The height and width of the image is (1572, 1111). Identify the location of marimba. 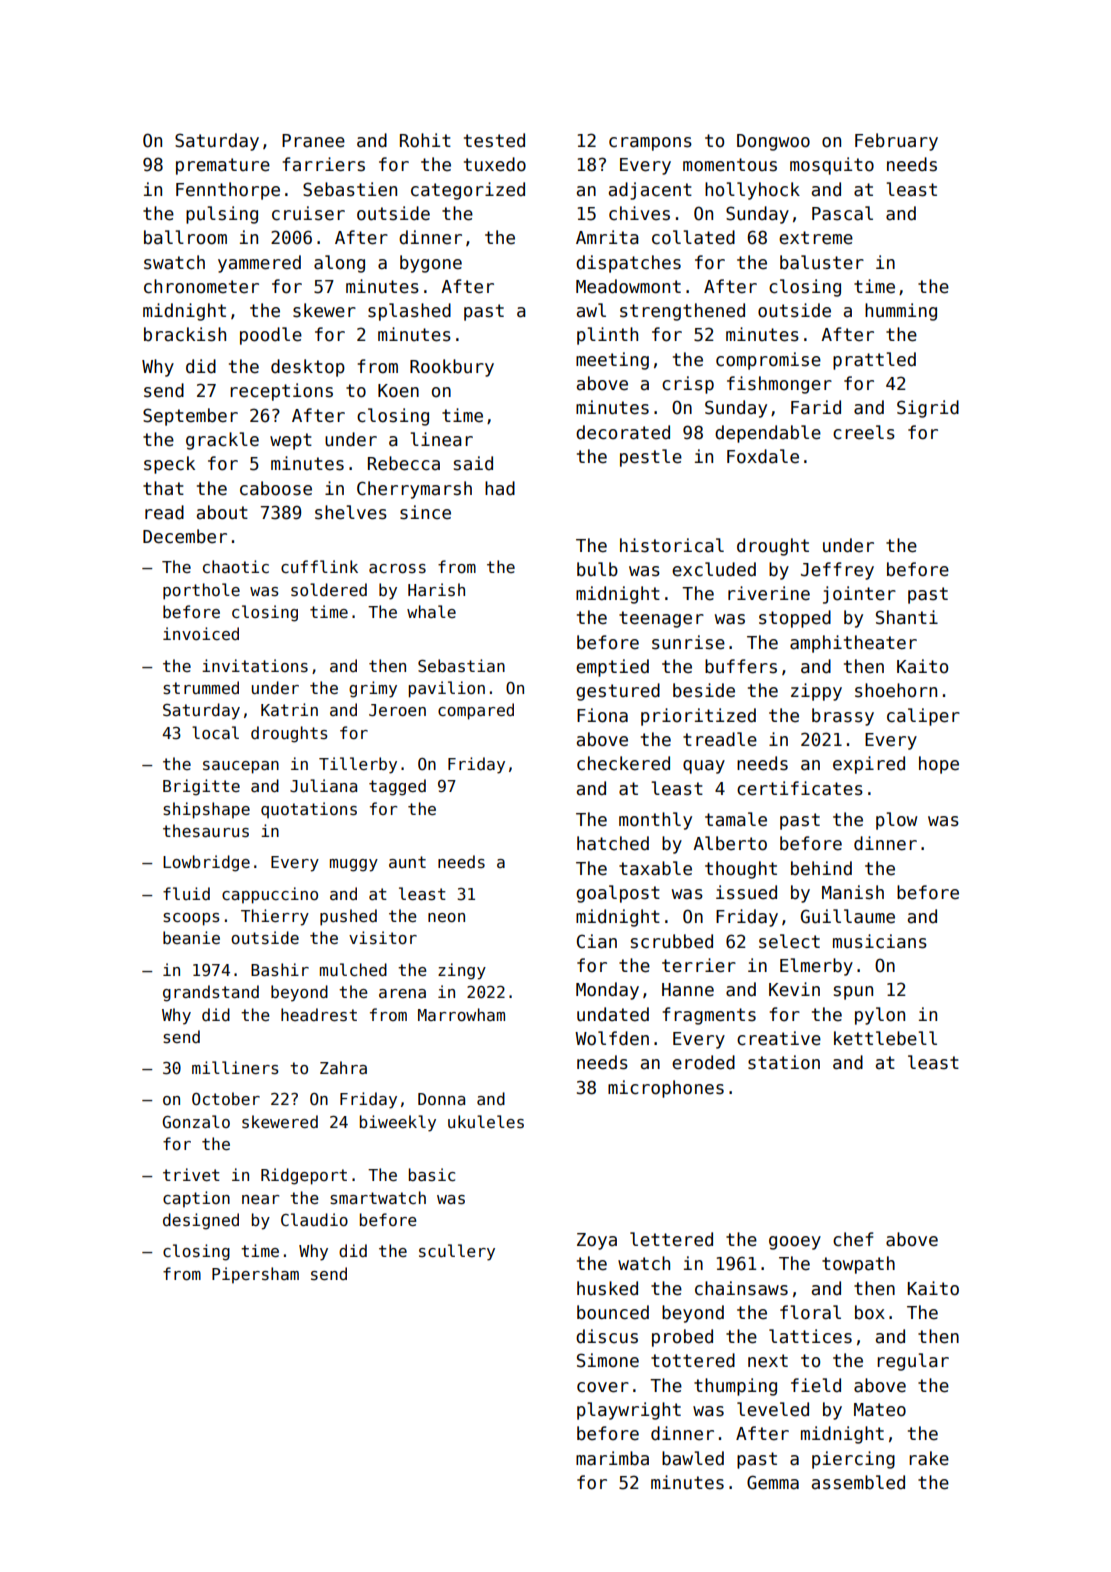
(612, 1458).
